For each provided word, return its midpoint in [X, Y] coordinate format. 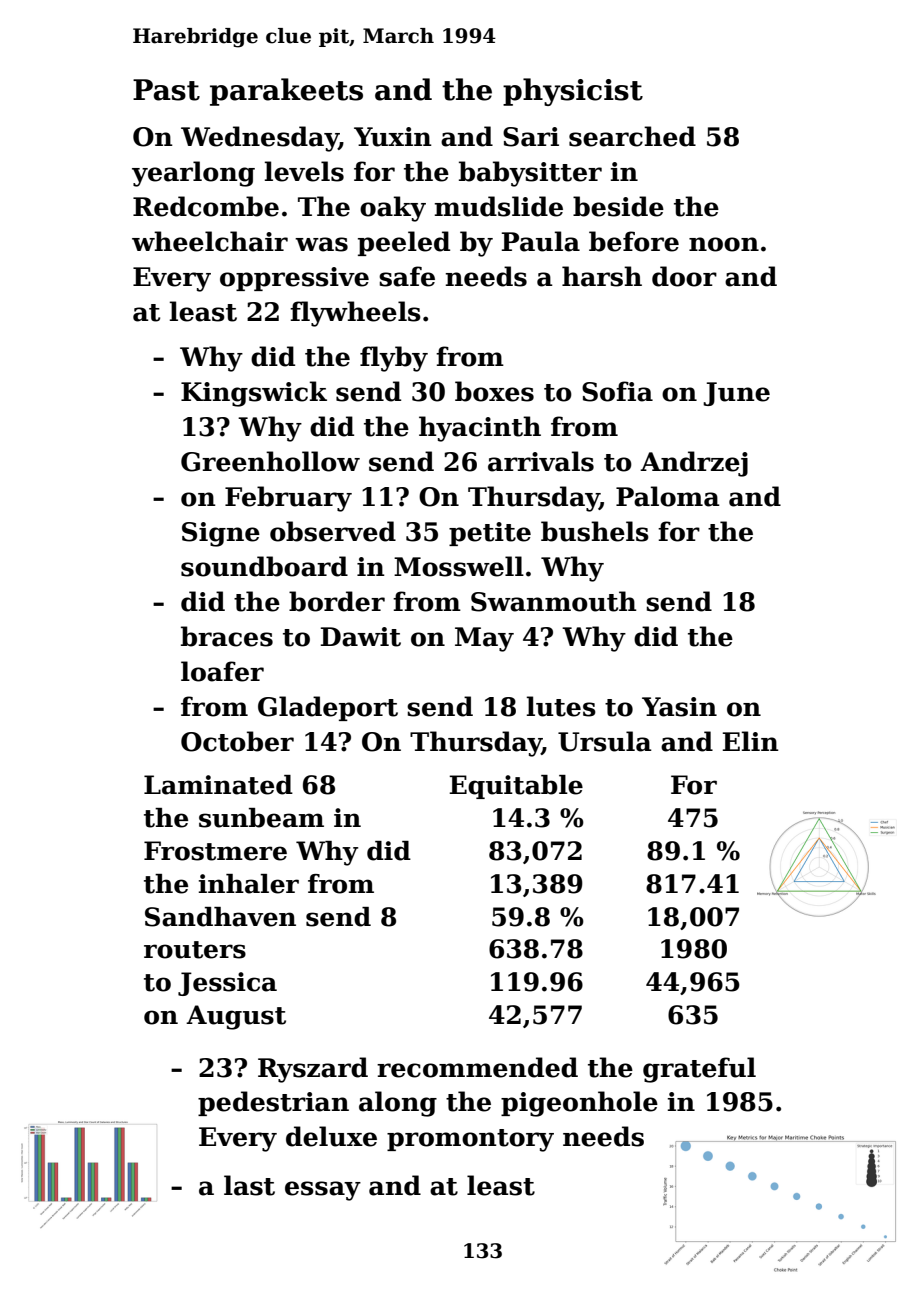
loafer [222, 671]
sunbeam [261, 818]
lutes [561, 706]
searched [632, 136]
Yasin [679, 707]
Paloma [668, 496]
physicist [573, 92]
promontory [470, 1140]
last [249, 1185]
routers [195, 950]
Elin [751, 741]
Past [166, 90]
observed [333, 531]
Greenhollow [270, 461]
